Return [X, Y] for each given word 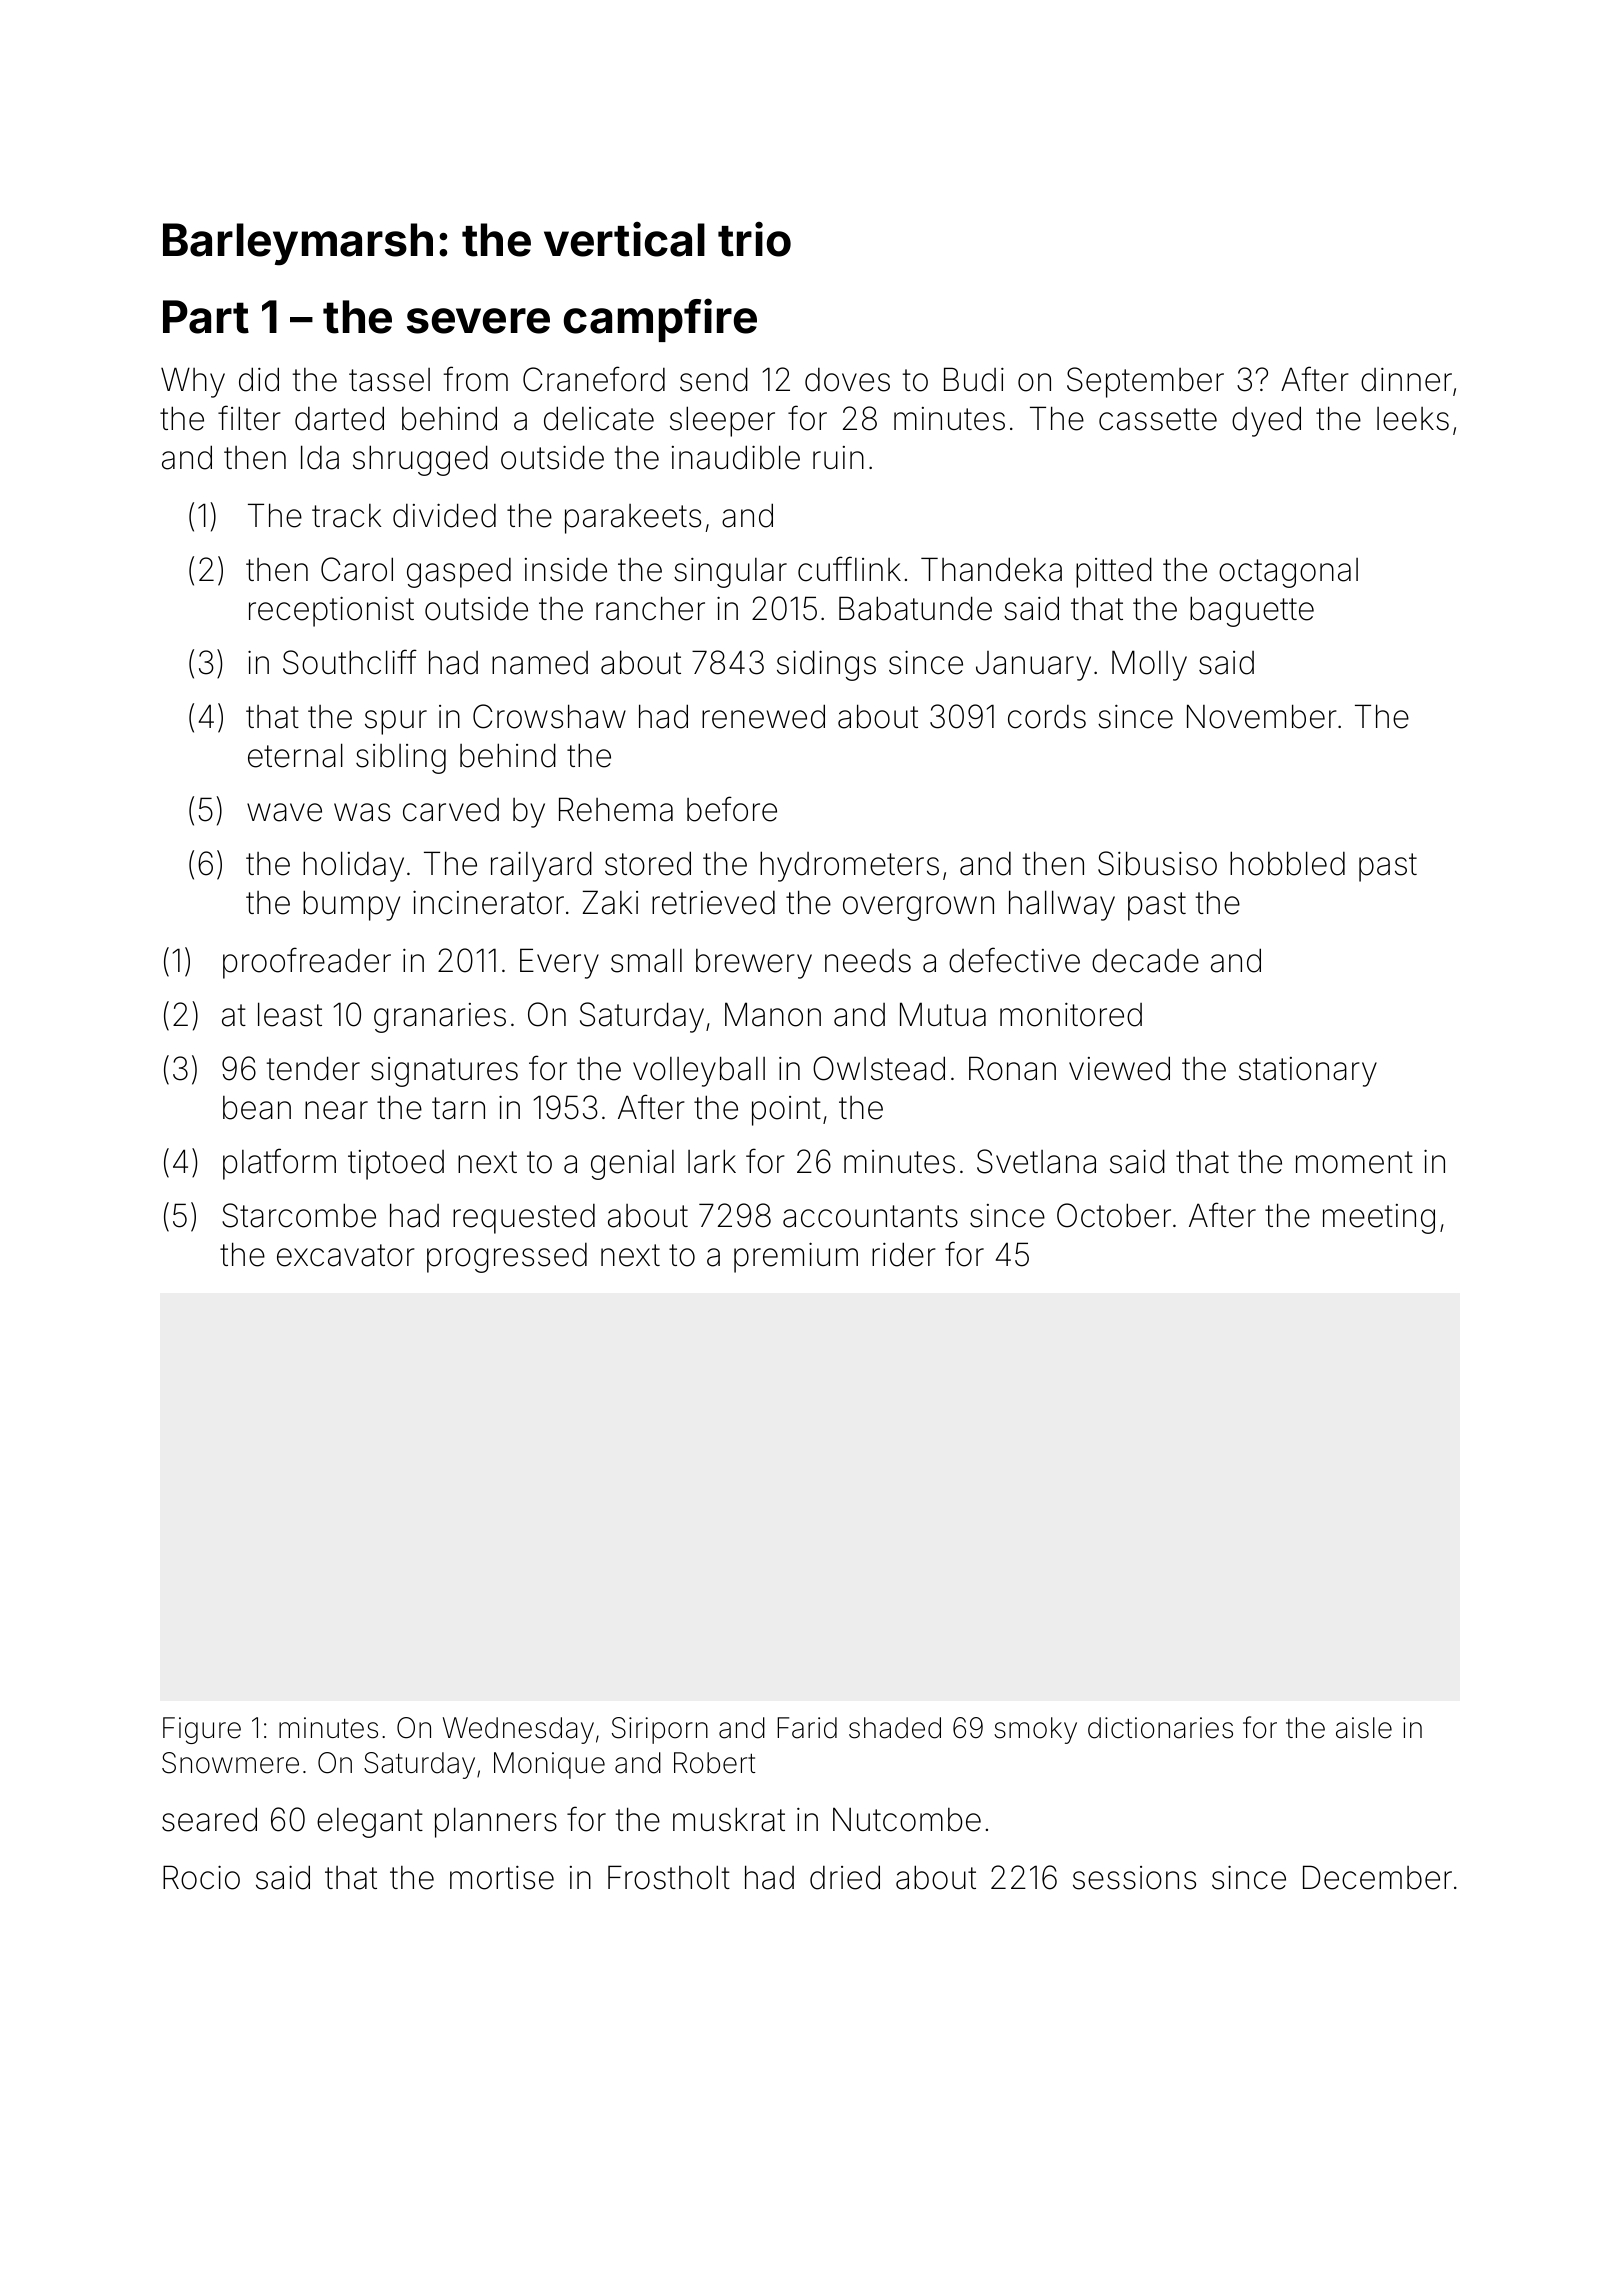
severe [478, 321]
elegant [370, 1823]
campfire [660, 320]
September [1145, 382]
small [646, 960]
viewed [1119, 1068]
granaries [440, 1018]
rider [904, 1254]
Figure [202, 1730]
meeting [1379, 1219]
